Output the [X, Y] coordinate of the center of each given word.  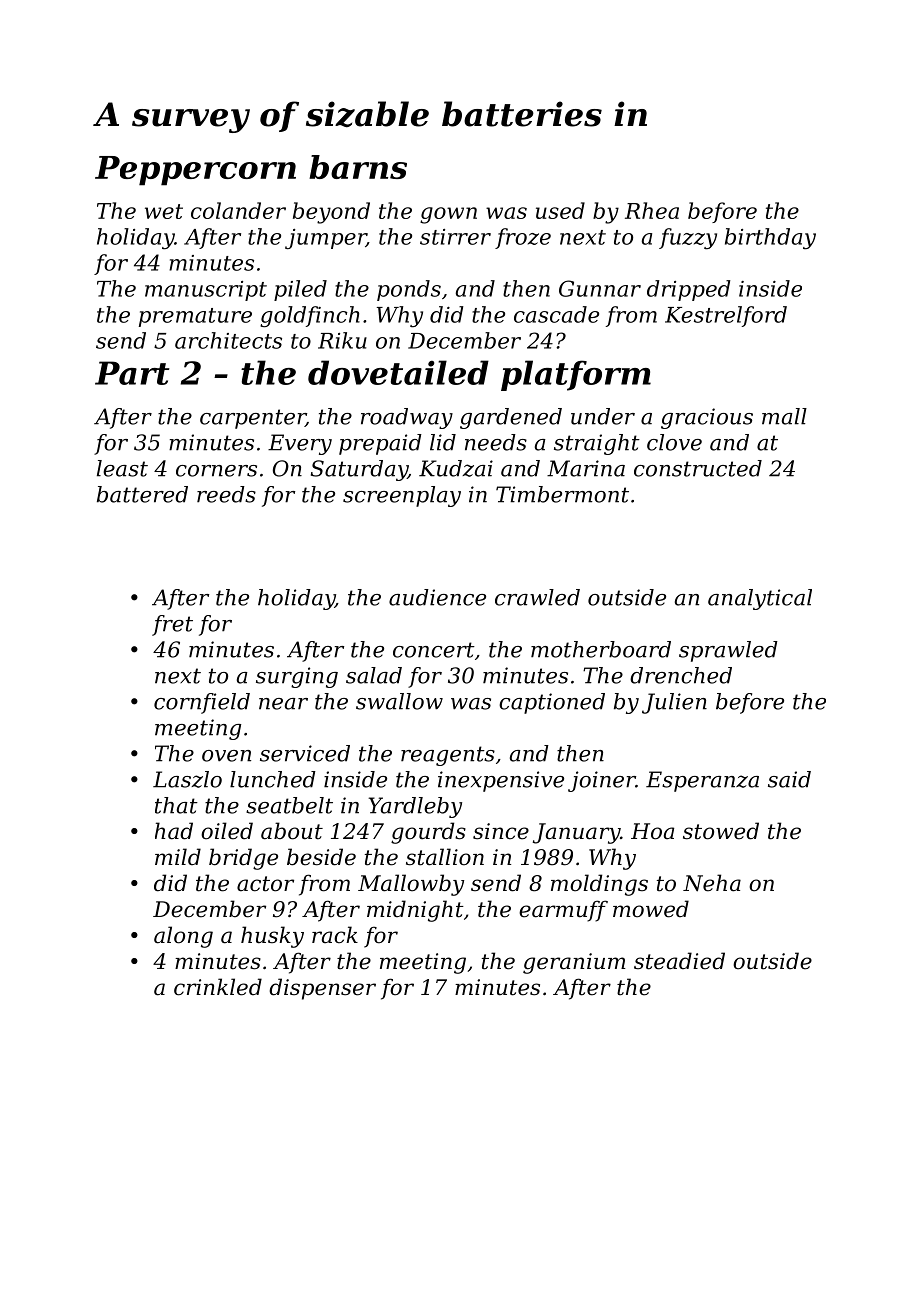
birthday [770, 239]
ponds [409, 290]
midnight [415, 911]
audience [437, 597]
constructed [698, 468]
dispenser [322, 989]
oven [226, 756]
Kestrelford [726, 316]
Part [132, 373]
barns [358, 167]
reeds [226, 494]
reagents [448, 756]
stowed [721, 831]
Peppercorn [195, 171]
